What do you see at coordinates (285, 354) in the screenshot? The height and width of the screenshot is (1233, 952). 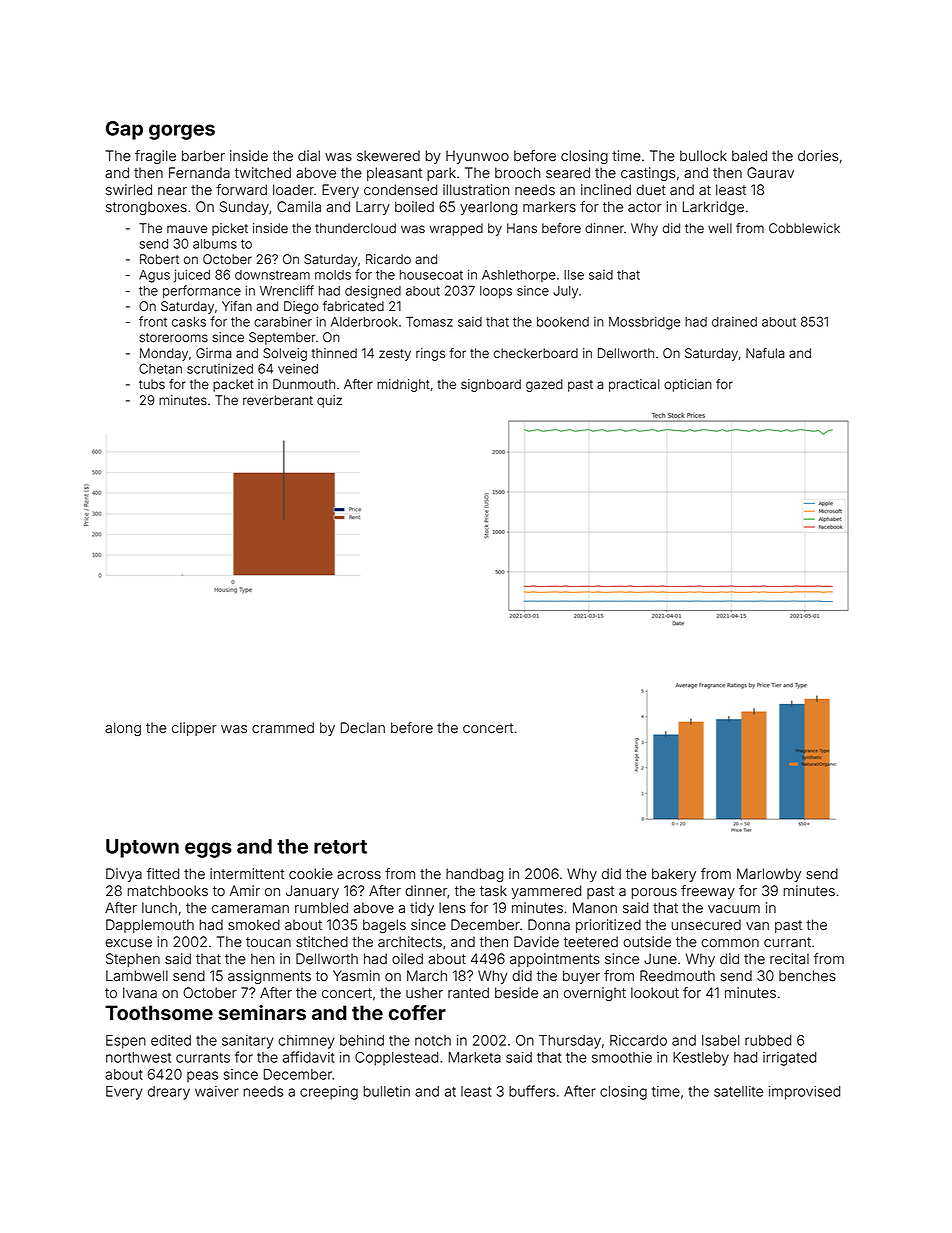 I see `Solveig` at bounding box center [285, 354].
